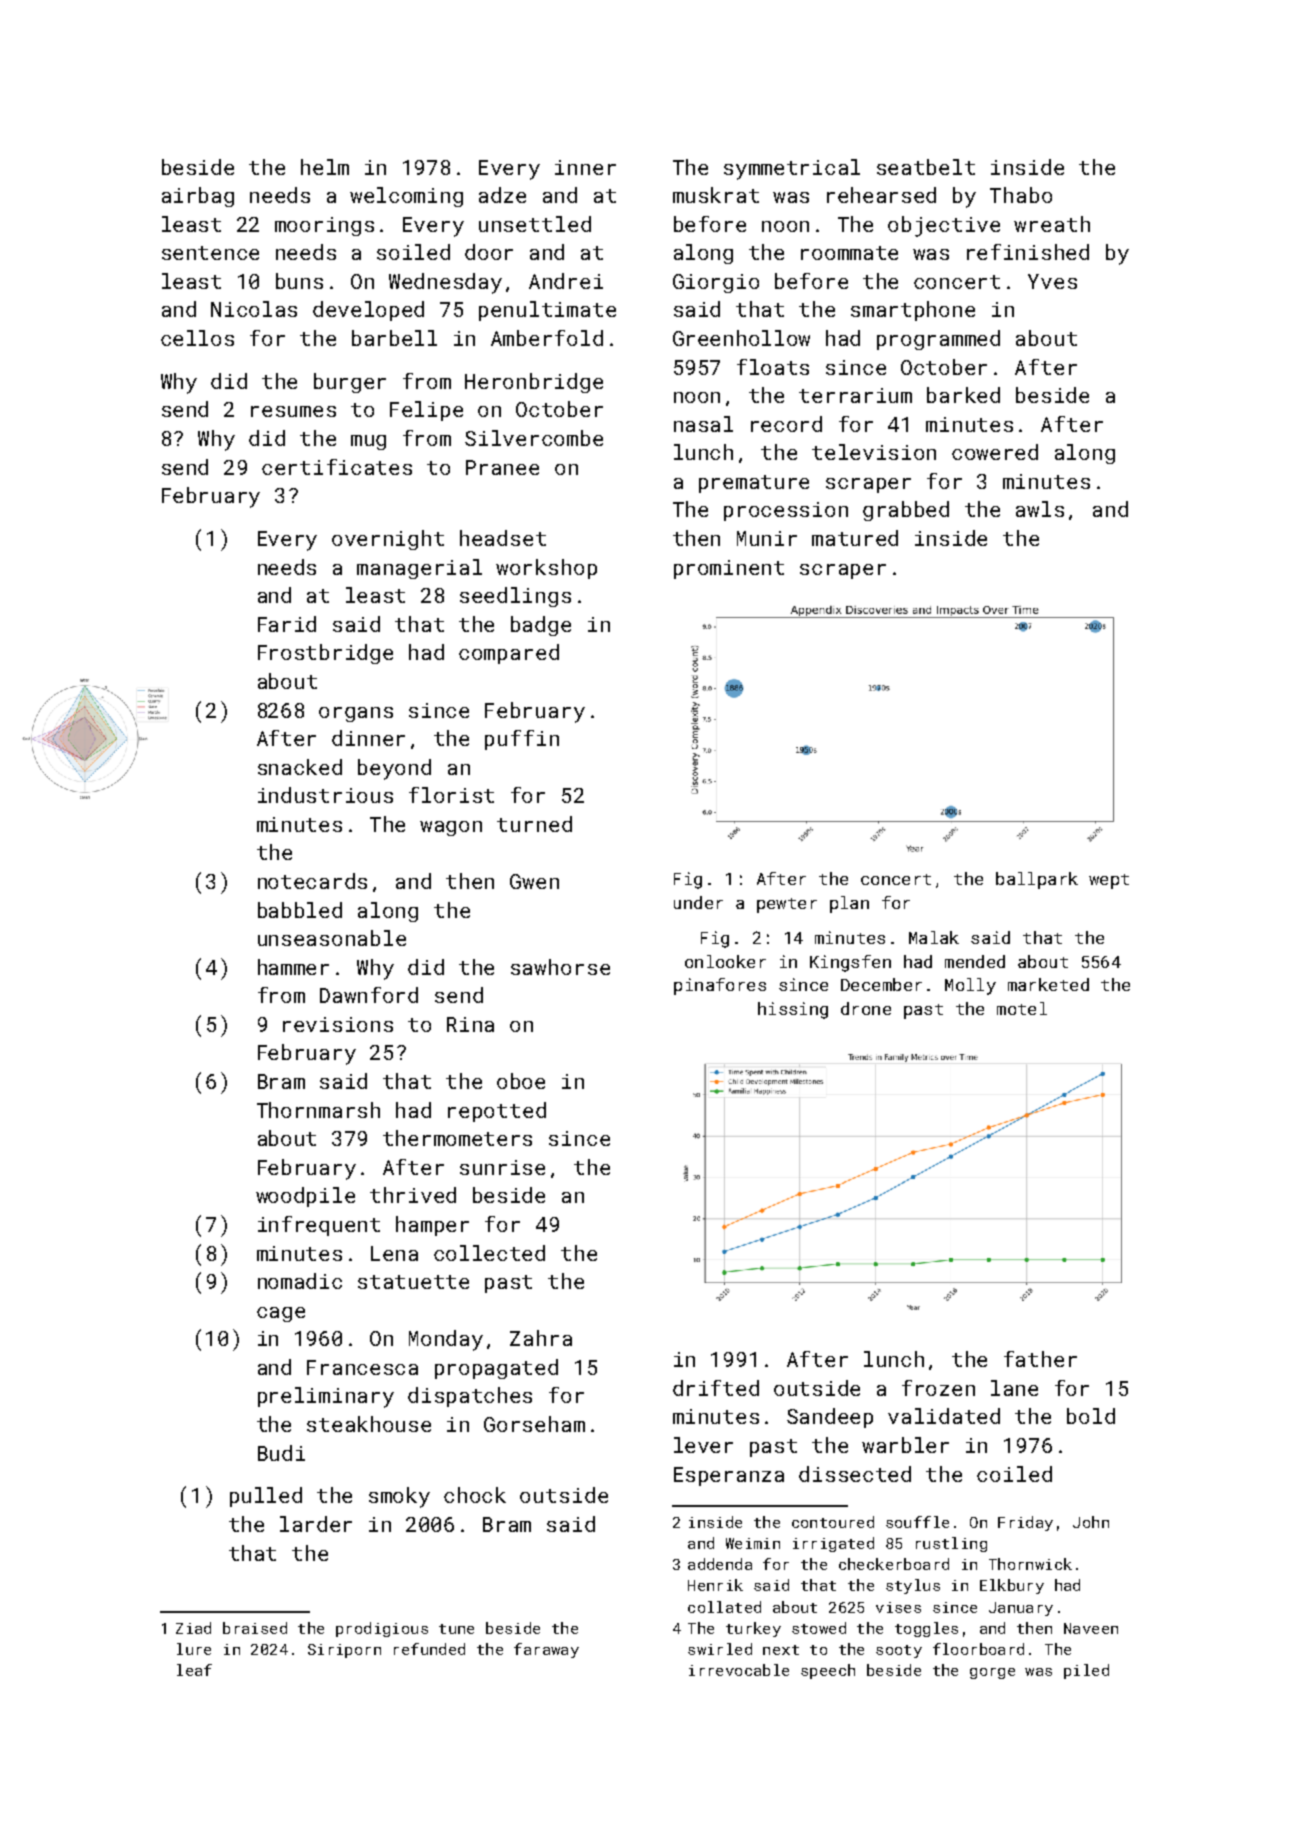 This page has height=1828, width=1293. What do you see at coordinates (305, 1197) in the page?
I see `woodpile` at bounding box center [305, 1197].
